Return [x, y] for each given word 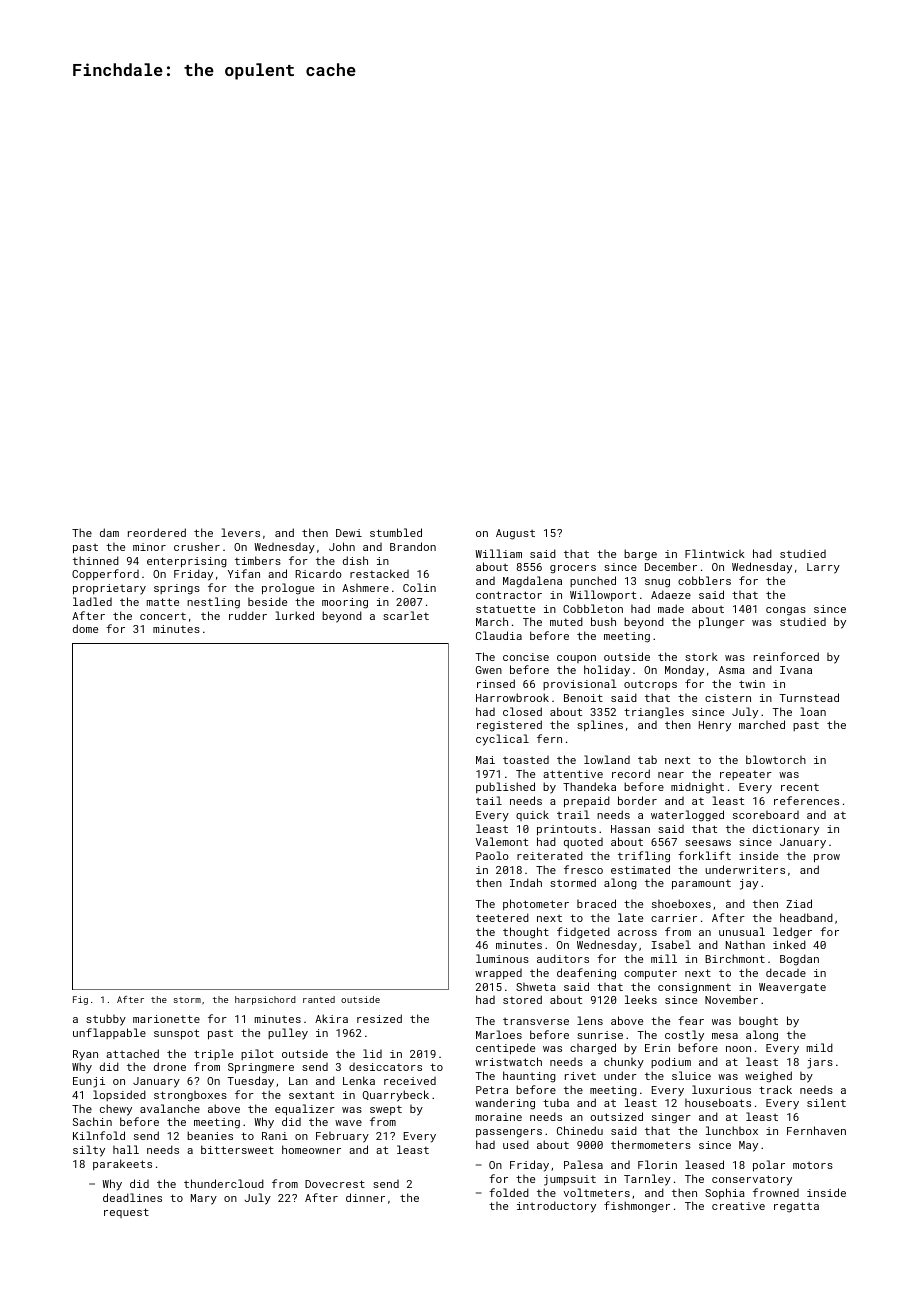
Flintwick [715, 553]
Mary [204, 1199]
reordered [157, 532]
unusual [742, 931]
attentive [573, 774]
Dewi [349, 533]
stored [522, 999]
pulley [288, 1034]
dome [85, 628]
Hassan [630, 829]
